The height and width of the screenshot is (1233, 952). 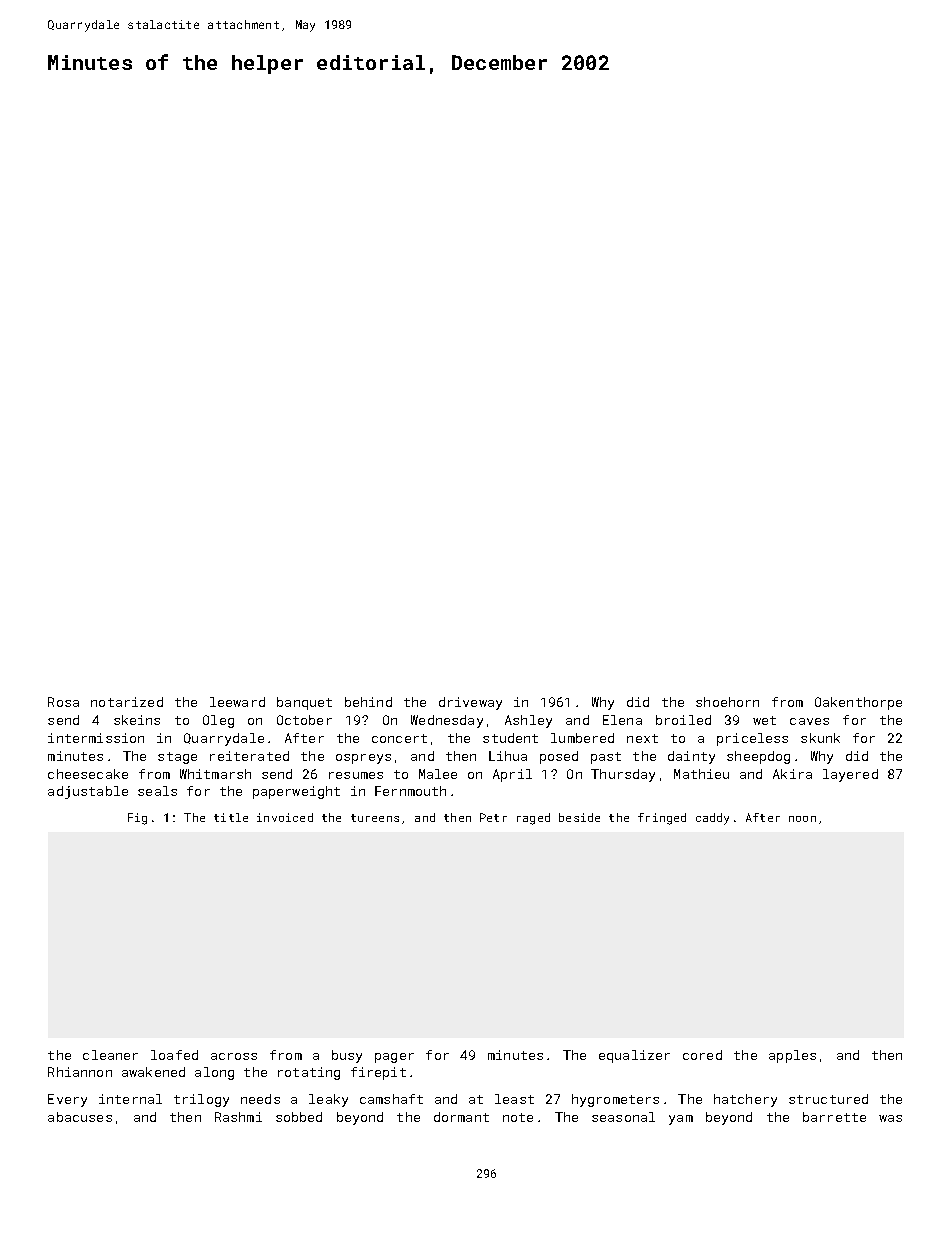 What do you see at coordinates (858, 703) in the screenshot?
I see `Oakenthorpe` at bounding box center [858, 703].
